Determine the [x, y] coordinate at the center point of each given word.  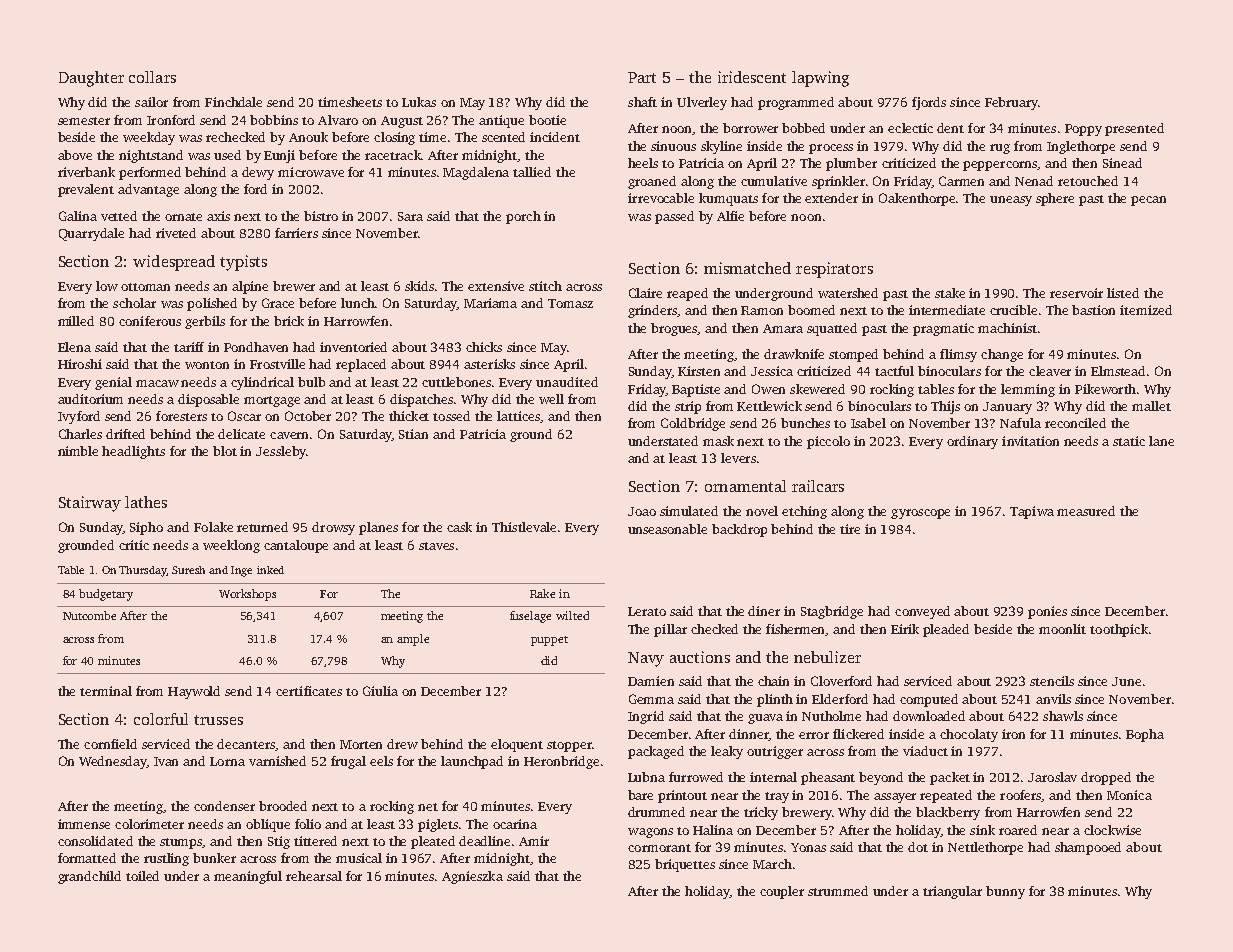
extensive [496, 286]
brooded [283, 806]
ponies [1047, 612]
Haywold [194, 692]
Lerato [647, 611]
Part [642, 77]
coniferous [150, 321]
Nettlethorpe [985, 848]
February [1011, 103]
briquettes [685, 865]
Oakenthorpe [917, 199]
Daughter [91, 79]
